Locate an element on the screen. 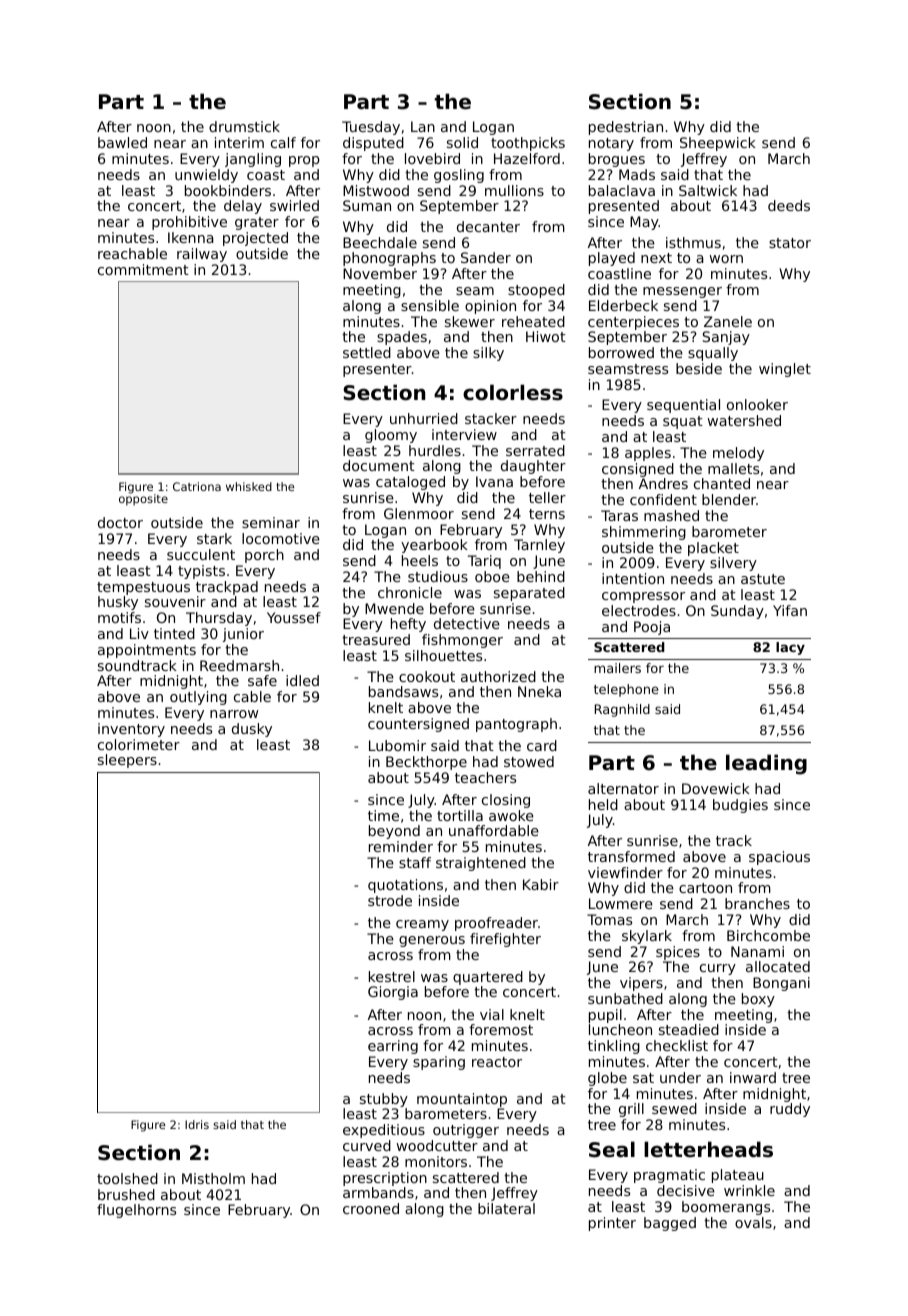  Yifan is located at coordinates (790, 610).
